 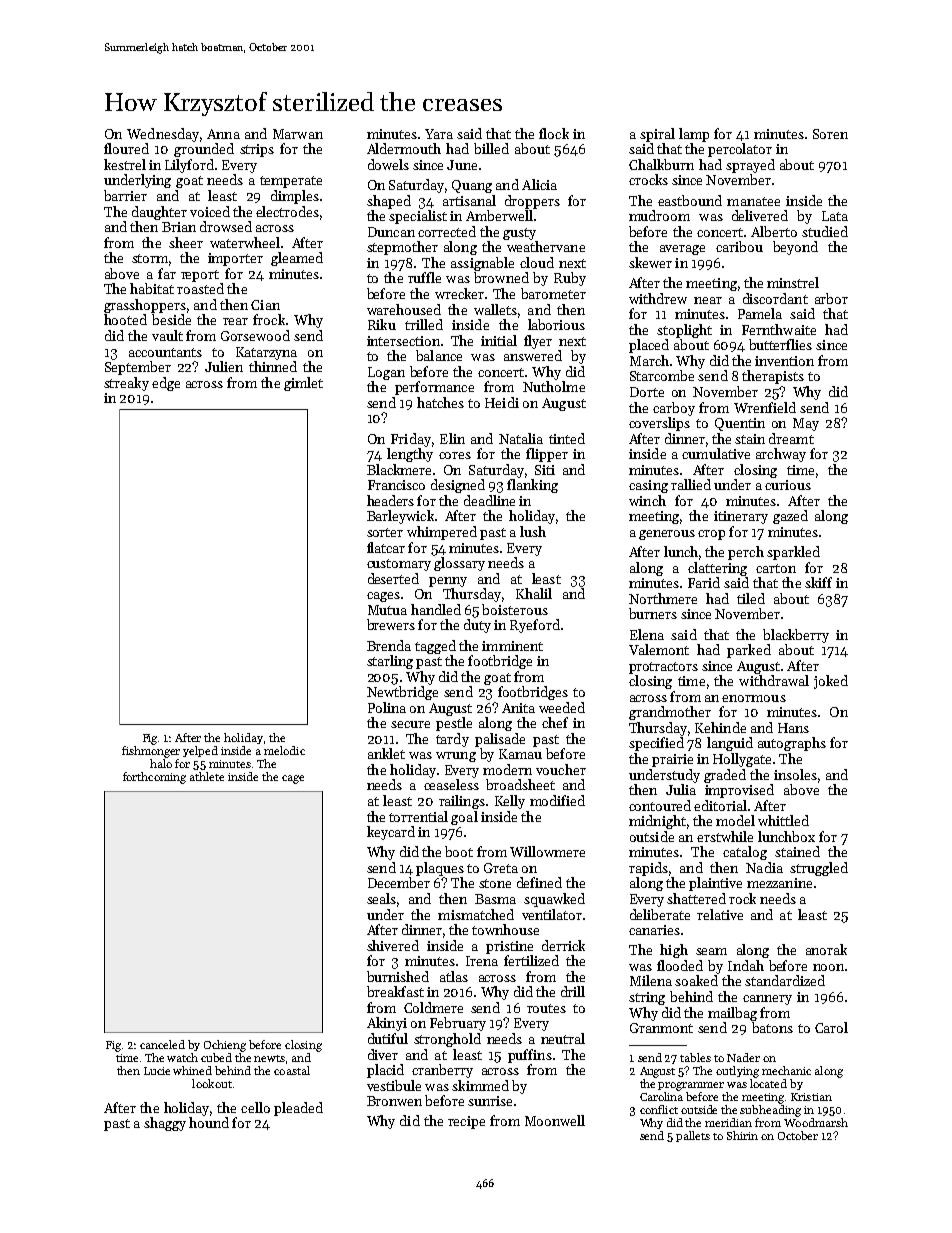 What do you see at coordinates (466, 1122) in the image?
I see `recipe` at bounding box center [466, 1122].
